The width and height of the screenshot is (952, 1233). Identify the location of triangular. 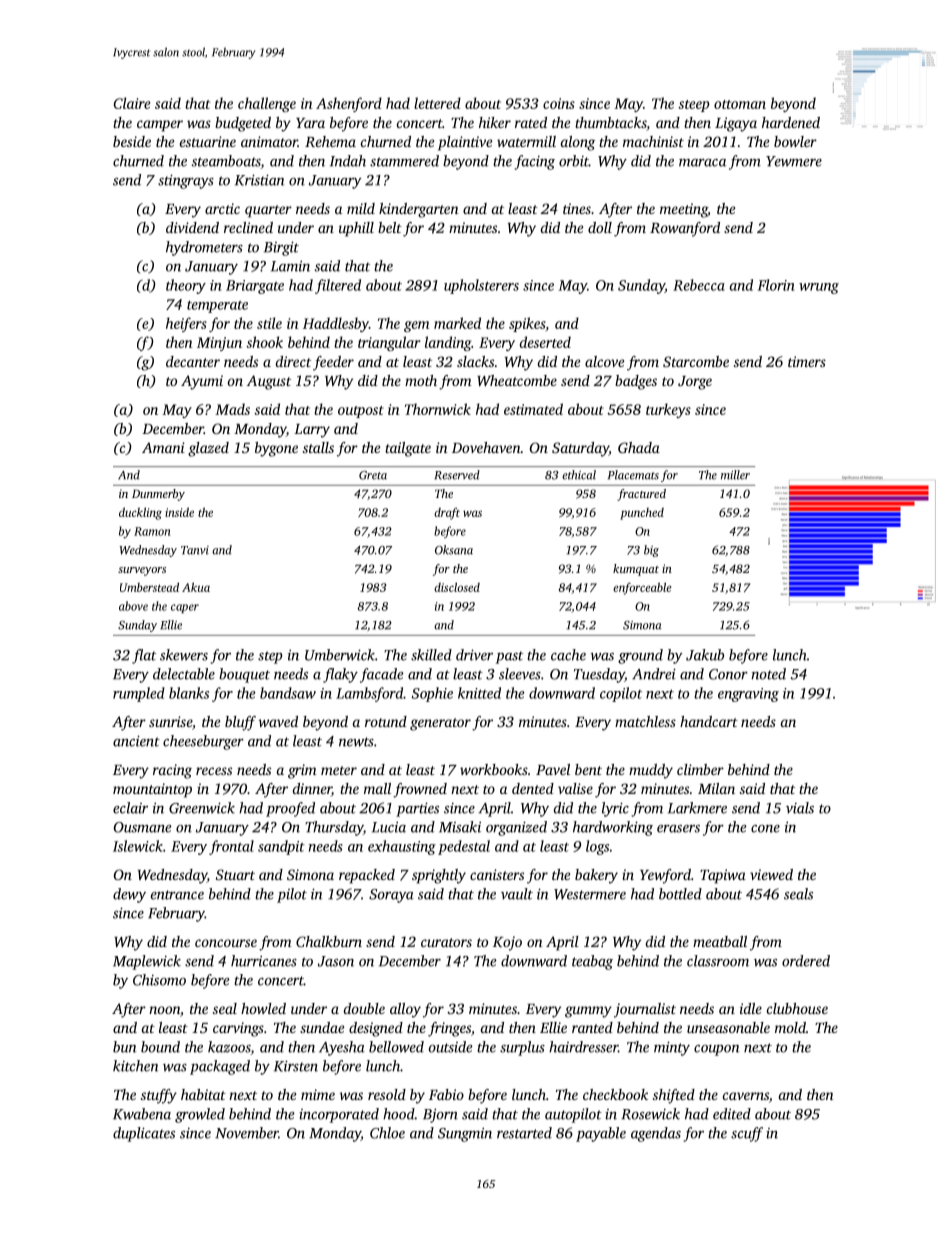
(389, 343).
